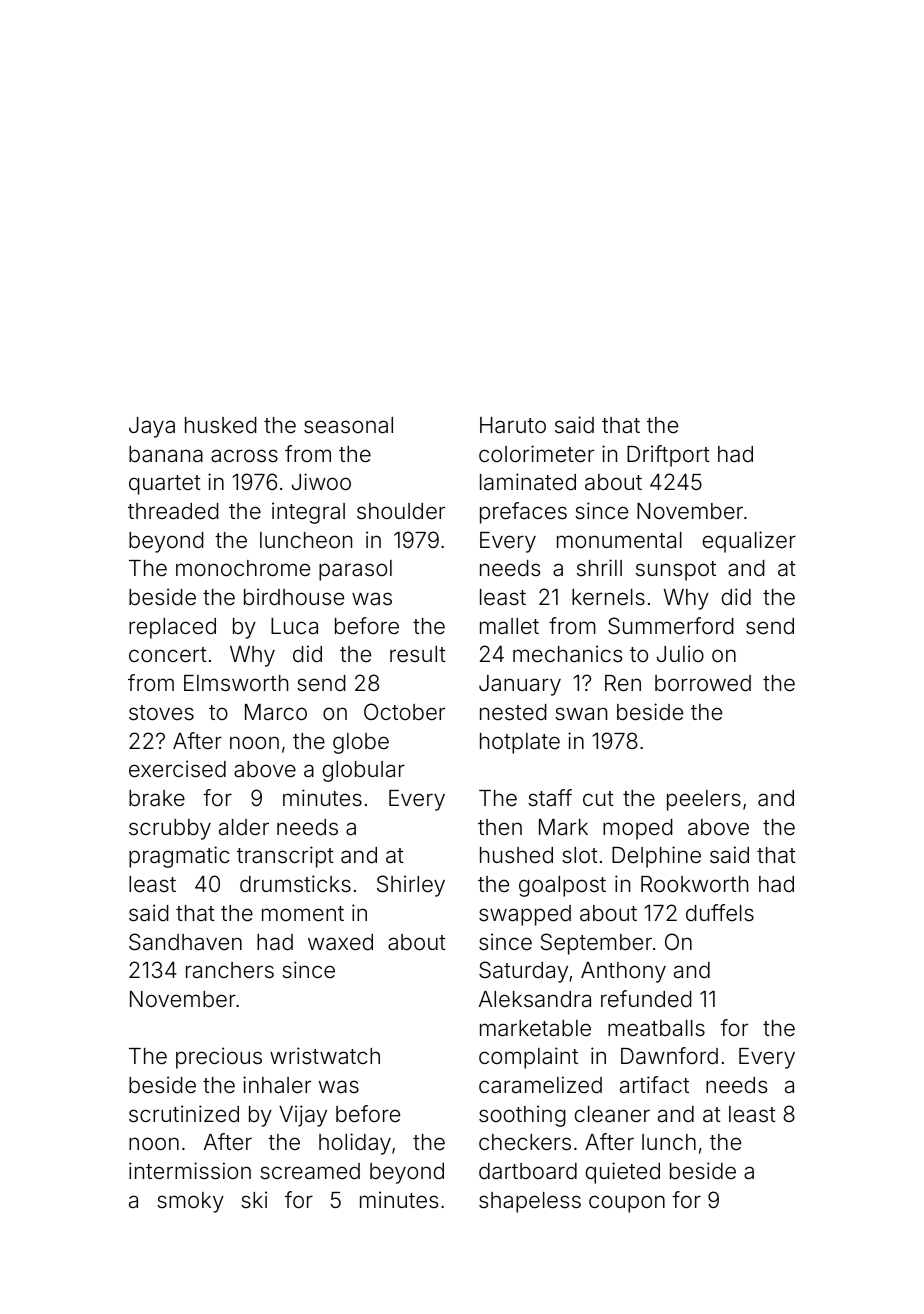 This document has width=924, height=1314. I want to click on sunspot, so click(676, 571).
